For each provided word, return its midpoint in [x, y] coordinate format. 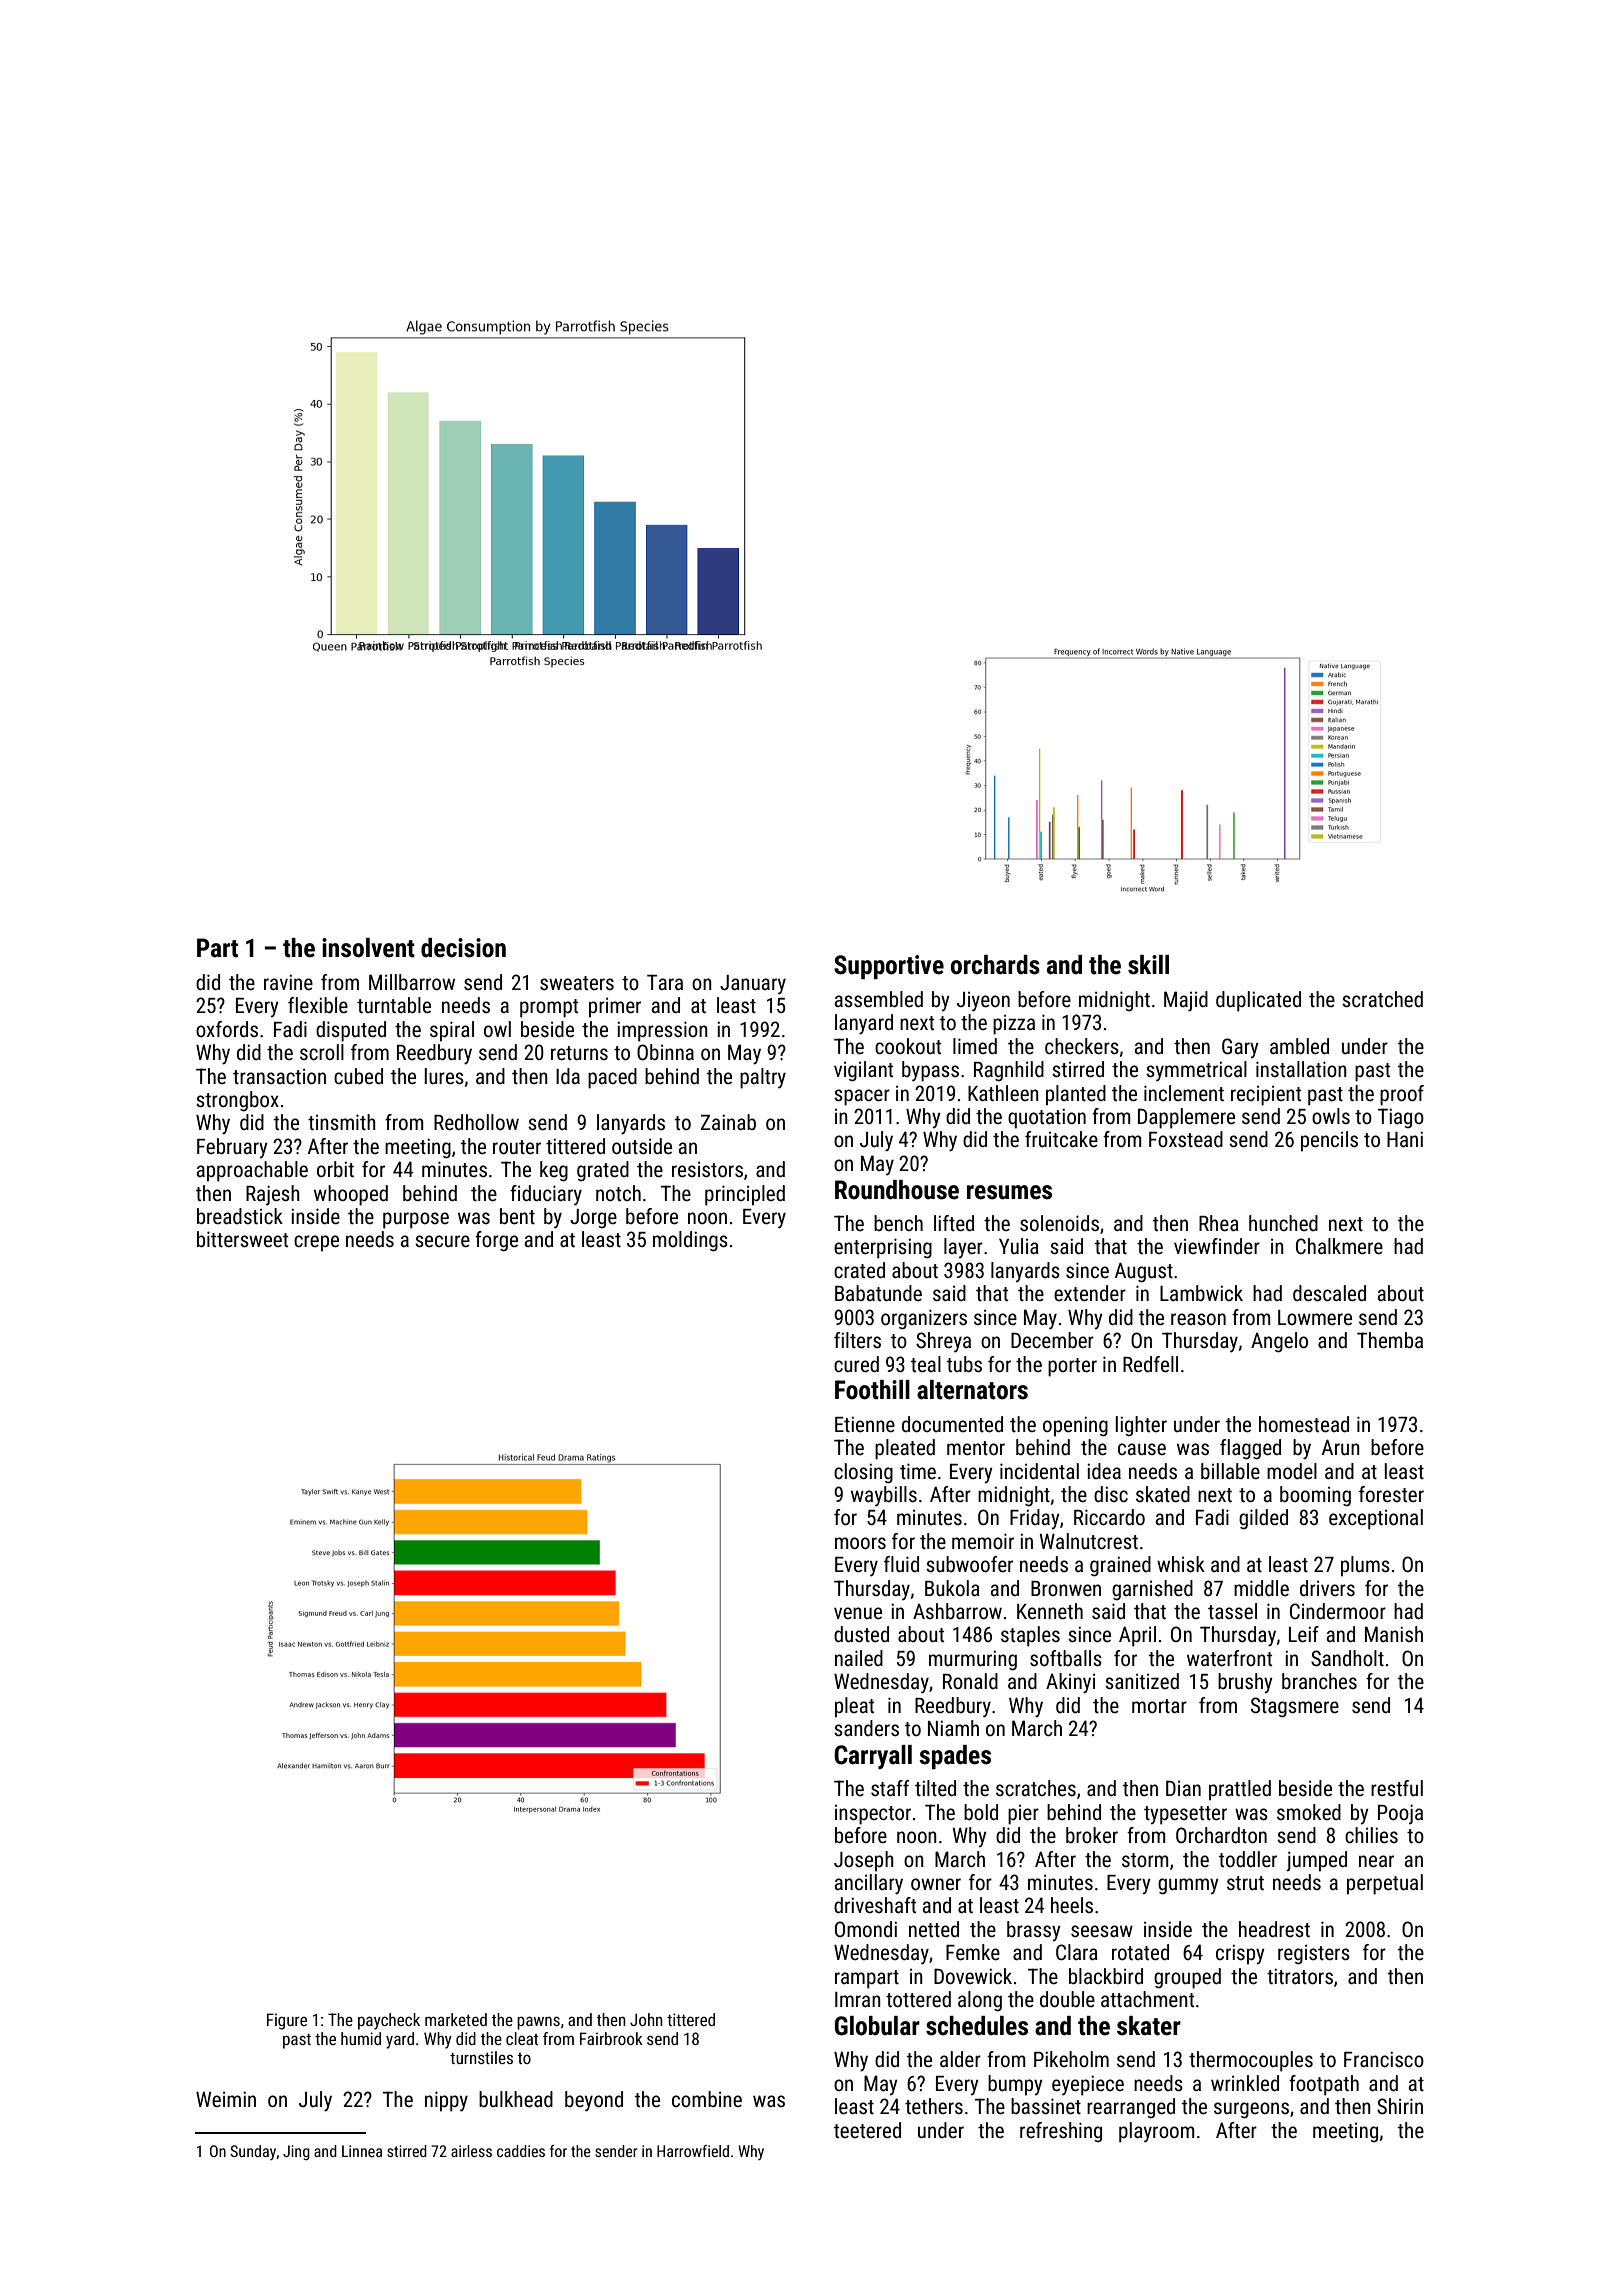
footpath [1324, 2085]
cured [856, 1364]
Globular [877, 2026]
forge [496, 1241]
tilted [935, 1788]
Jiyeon [983, 1001]
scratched [1382, 999]
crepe [316, 1243]
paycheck [389, 2021]
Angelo [1279, 1342]
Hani [1405, 1139]
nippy [446, 2101]
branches [1319, 1681]
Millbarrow [412, 982]
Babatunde [878, 1293]
